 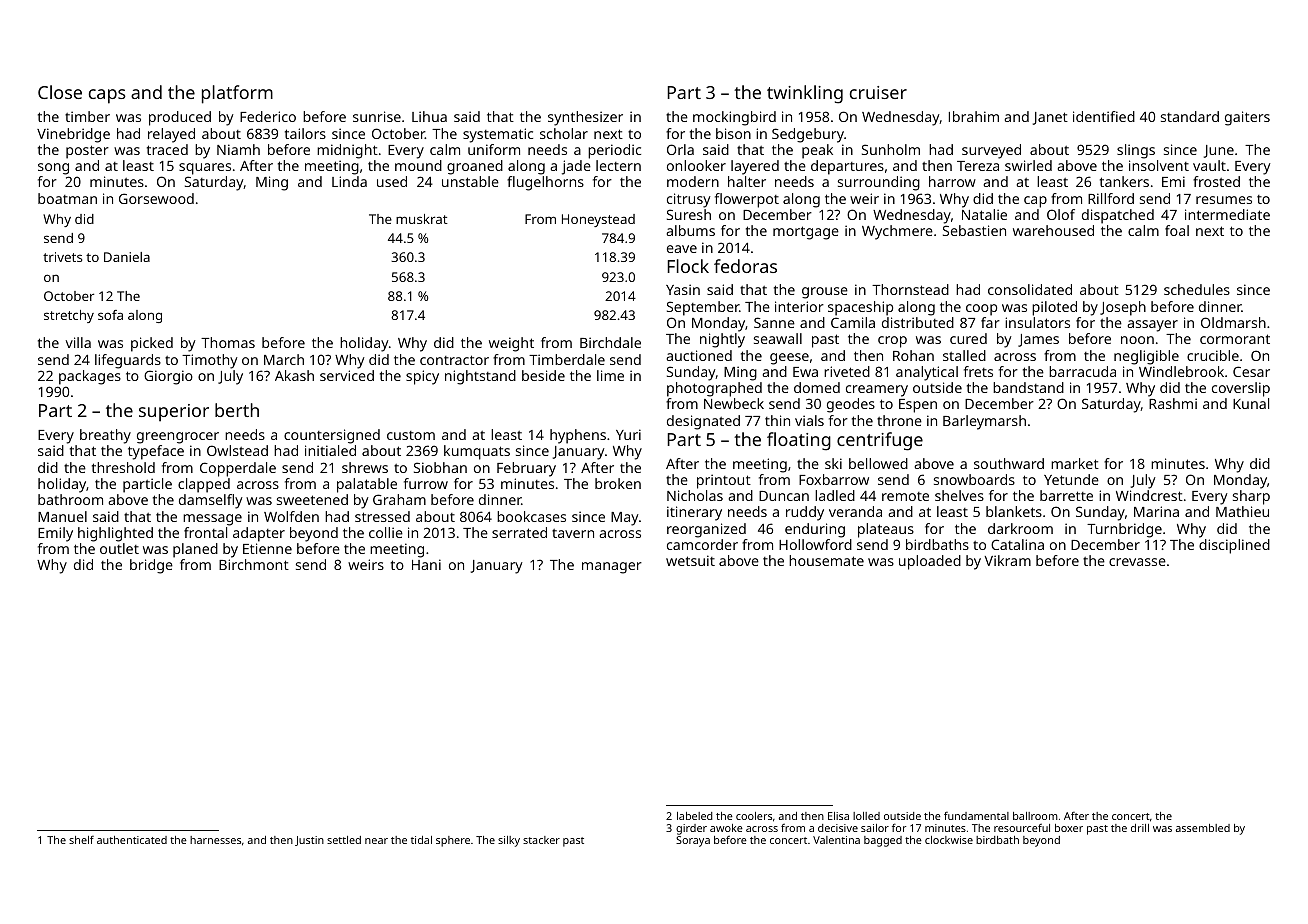 What do you see at coordinates (1152, 326) in the screenshot?
I see `assayer` at bounding box center [1152, 326].
